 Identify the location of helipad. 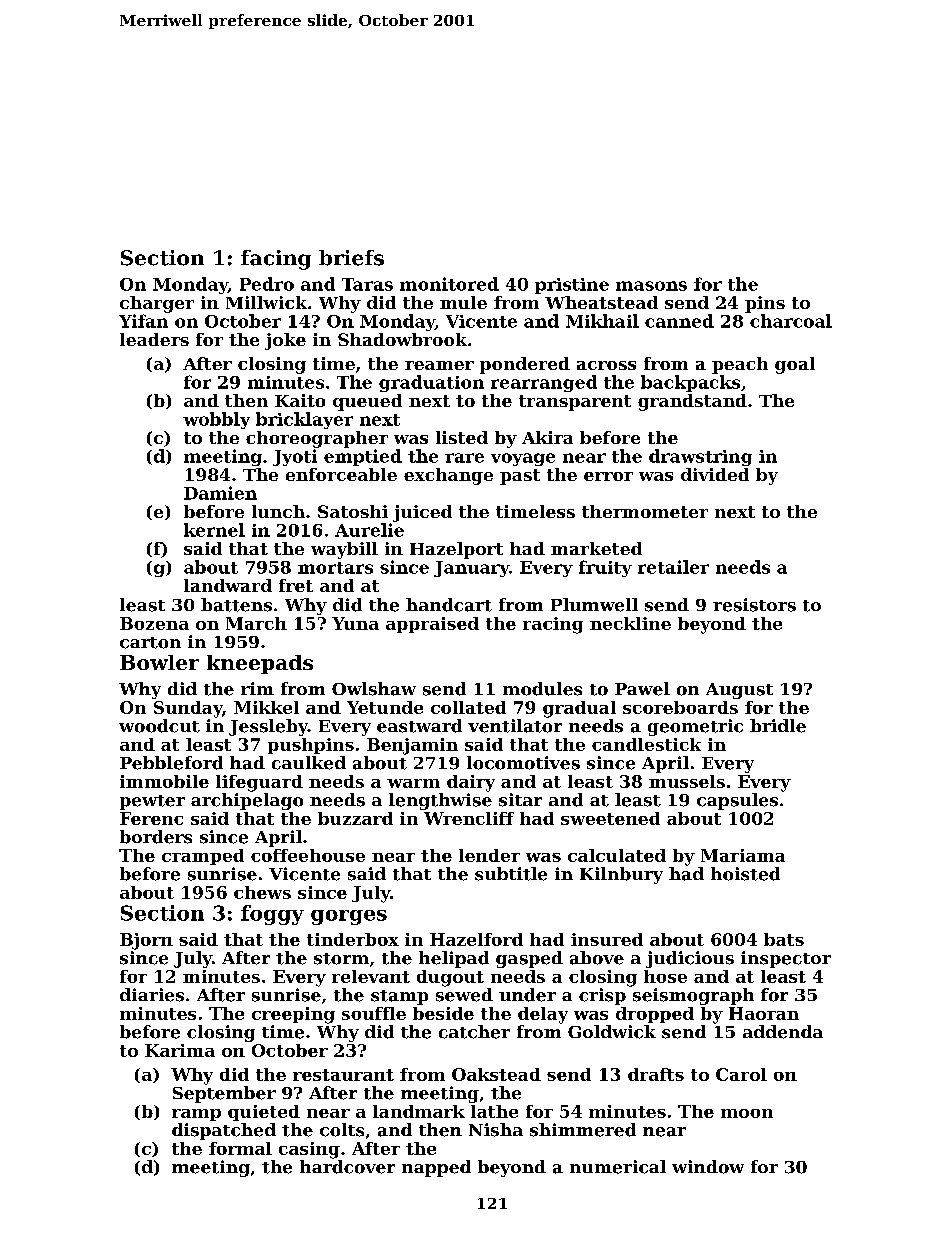
(454, 959).
